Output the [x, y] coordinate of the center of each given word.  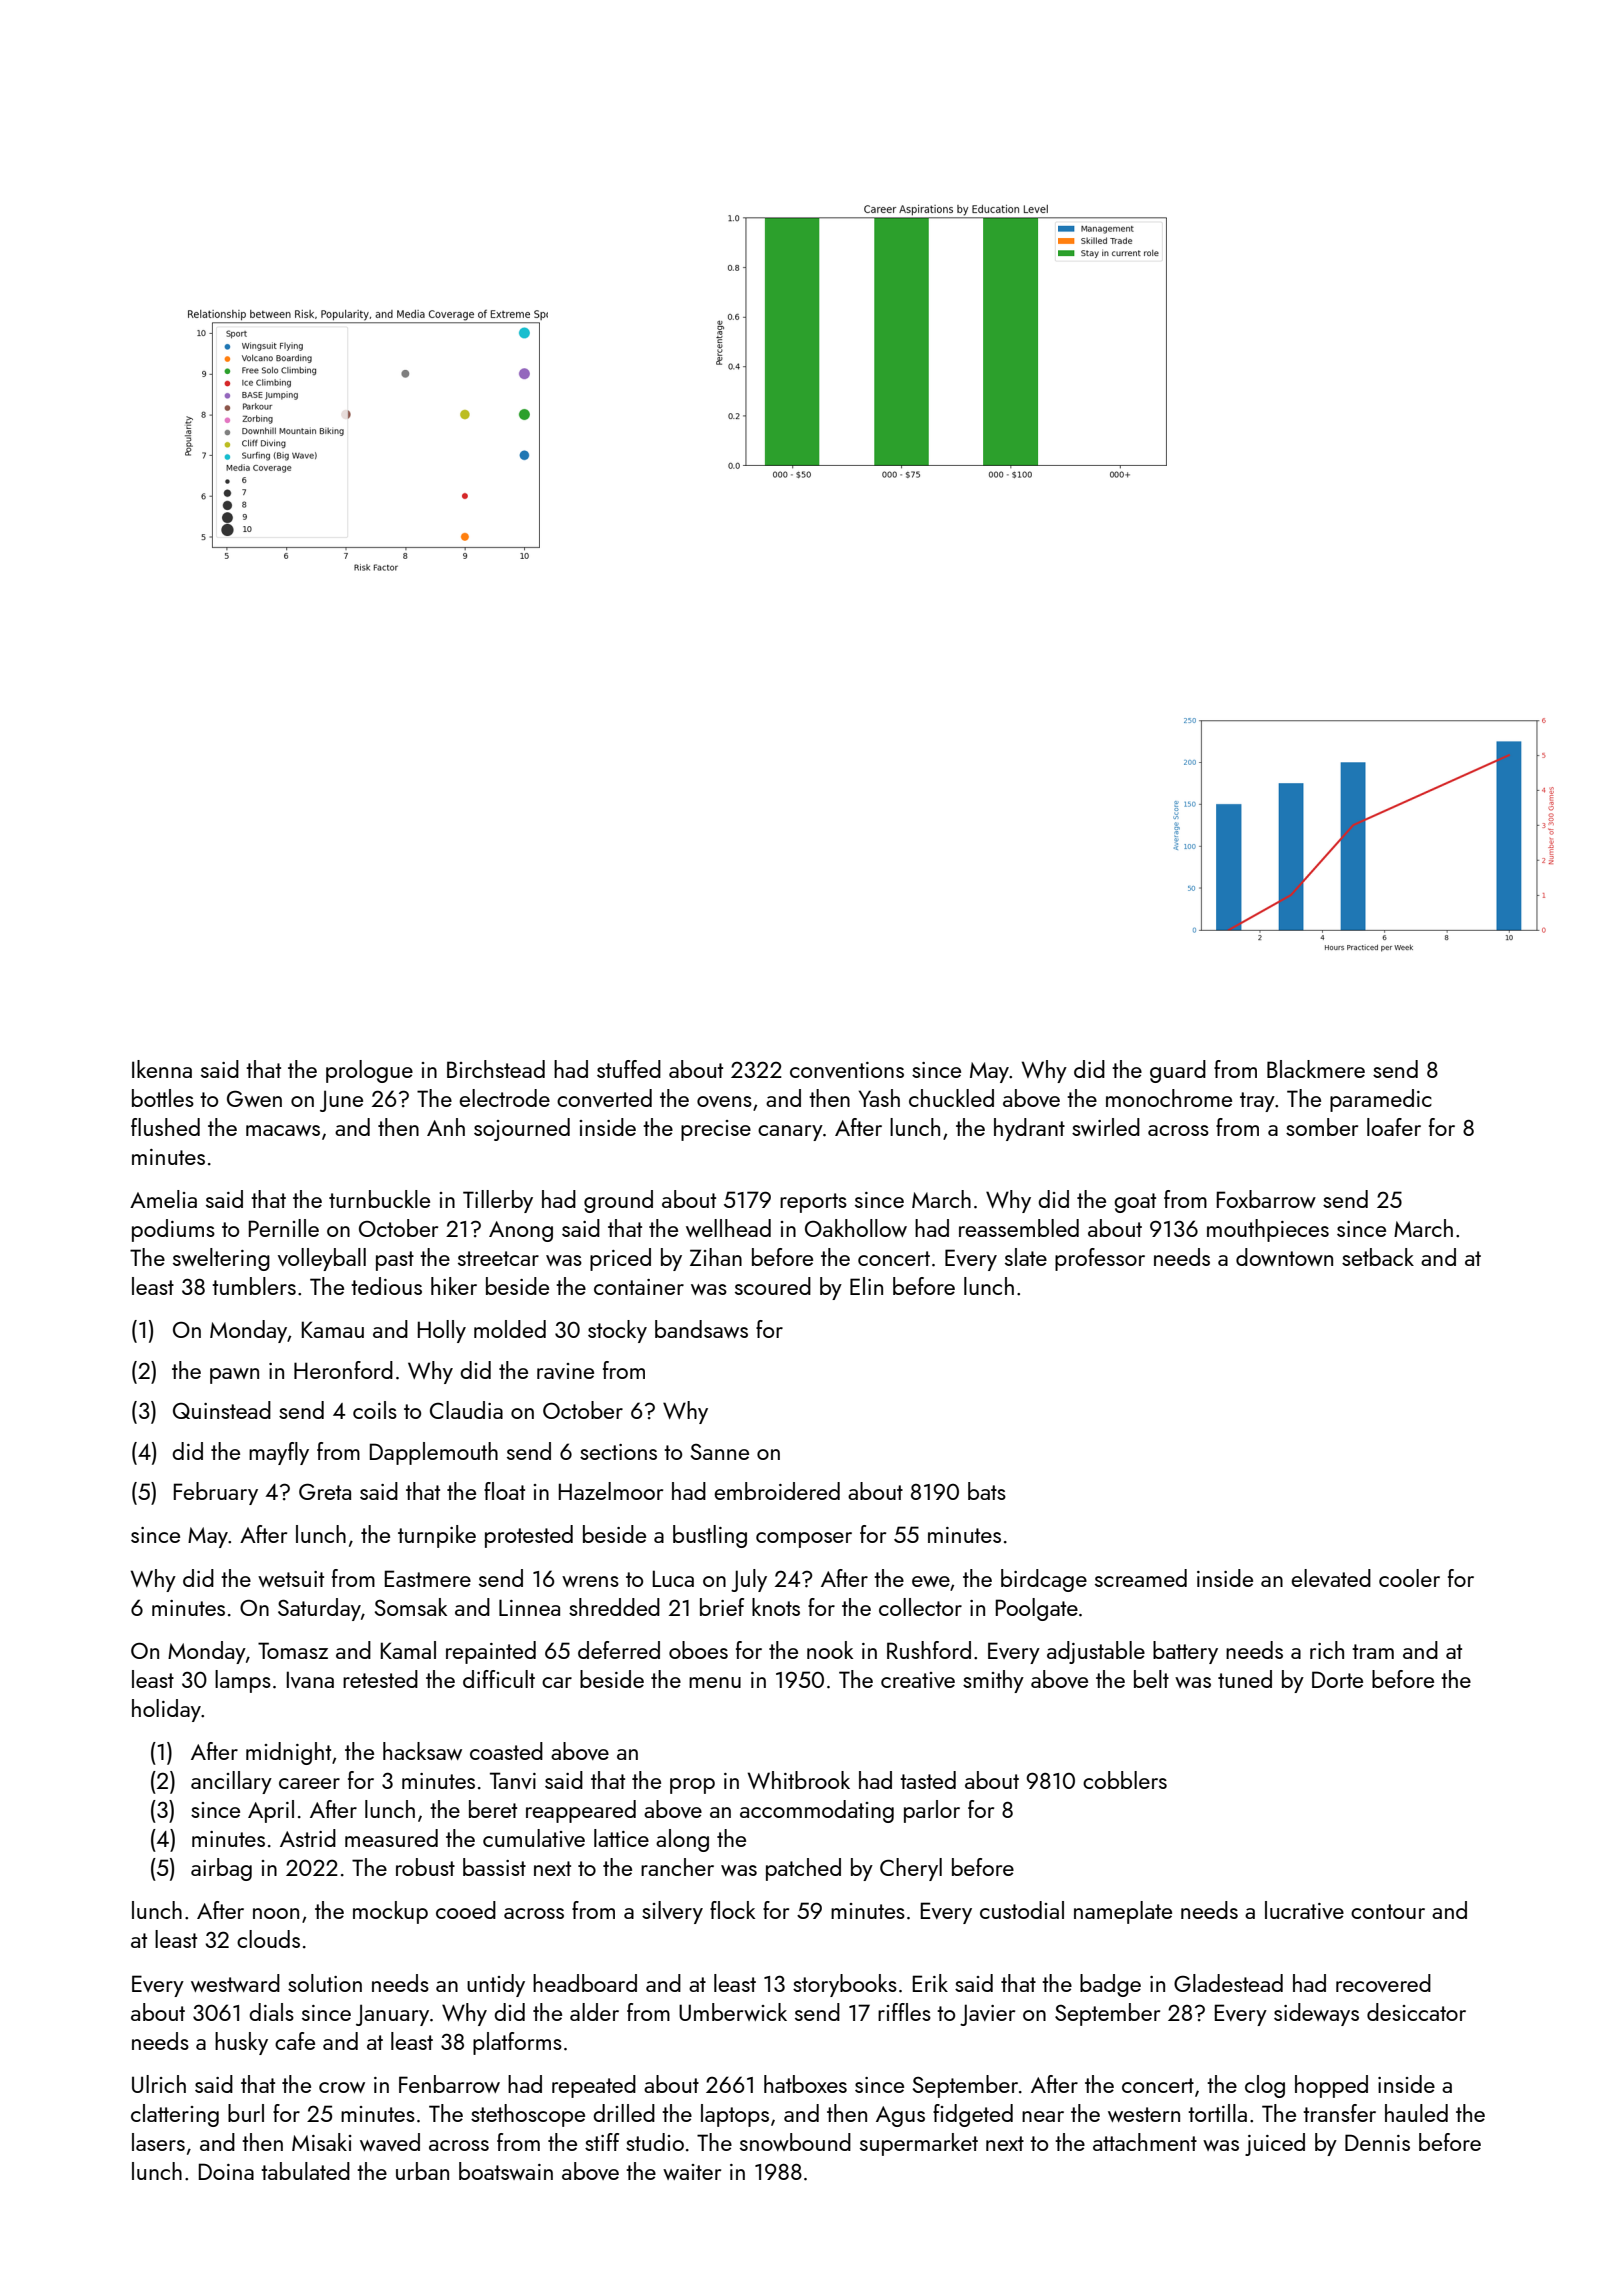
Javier [987, 2015]
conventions [847, 1070]
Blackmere [1316, 1069]
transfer [1339, 2113]
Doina [226, 2171]
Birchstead [496, 1069]
